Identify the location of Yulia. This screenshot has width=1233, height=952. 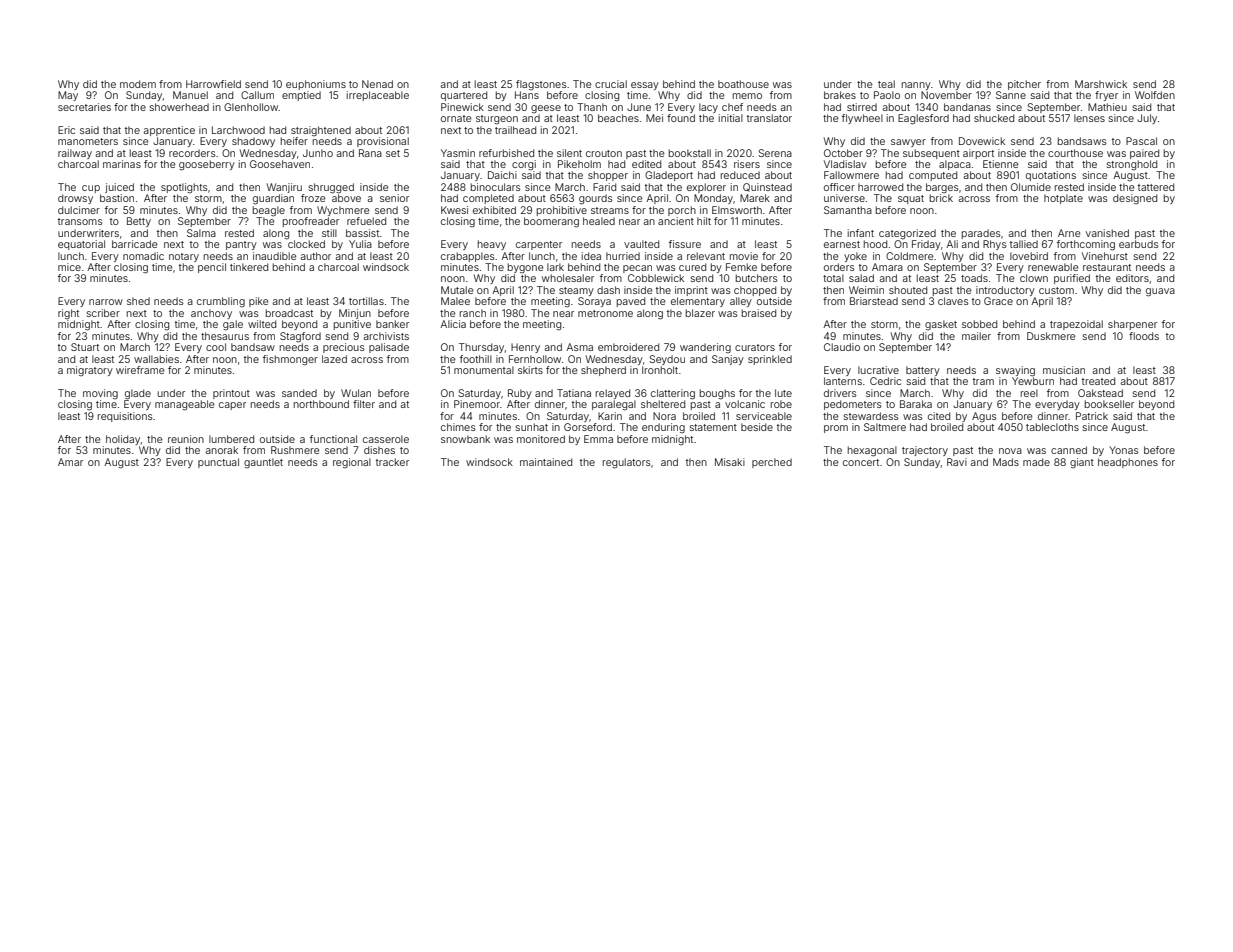
(360, 244).
